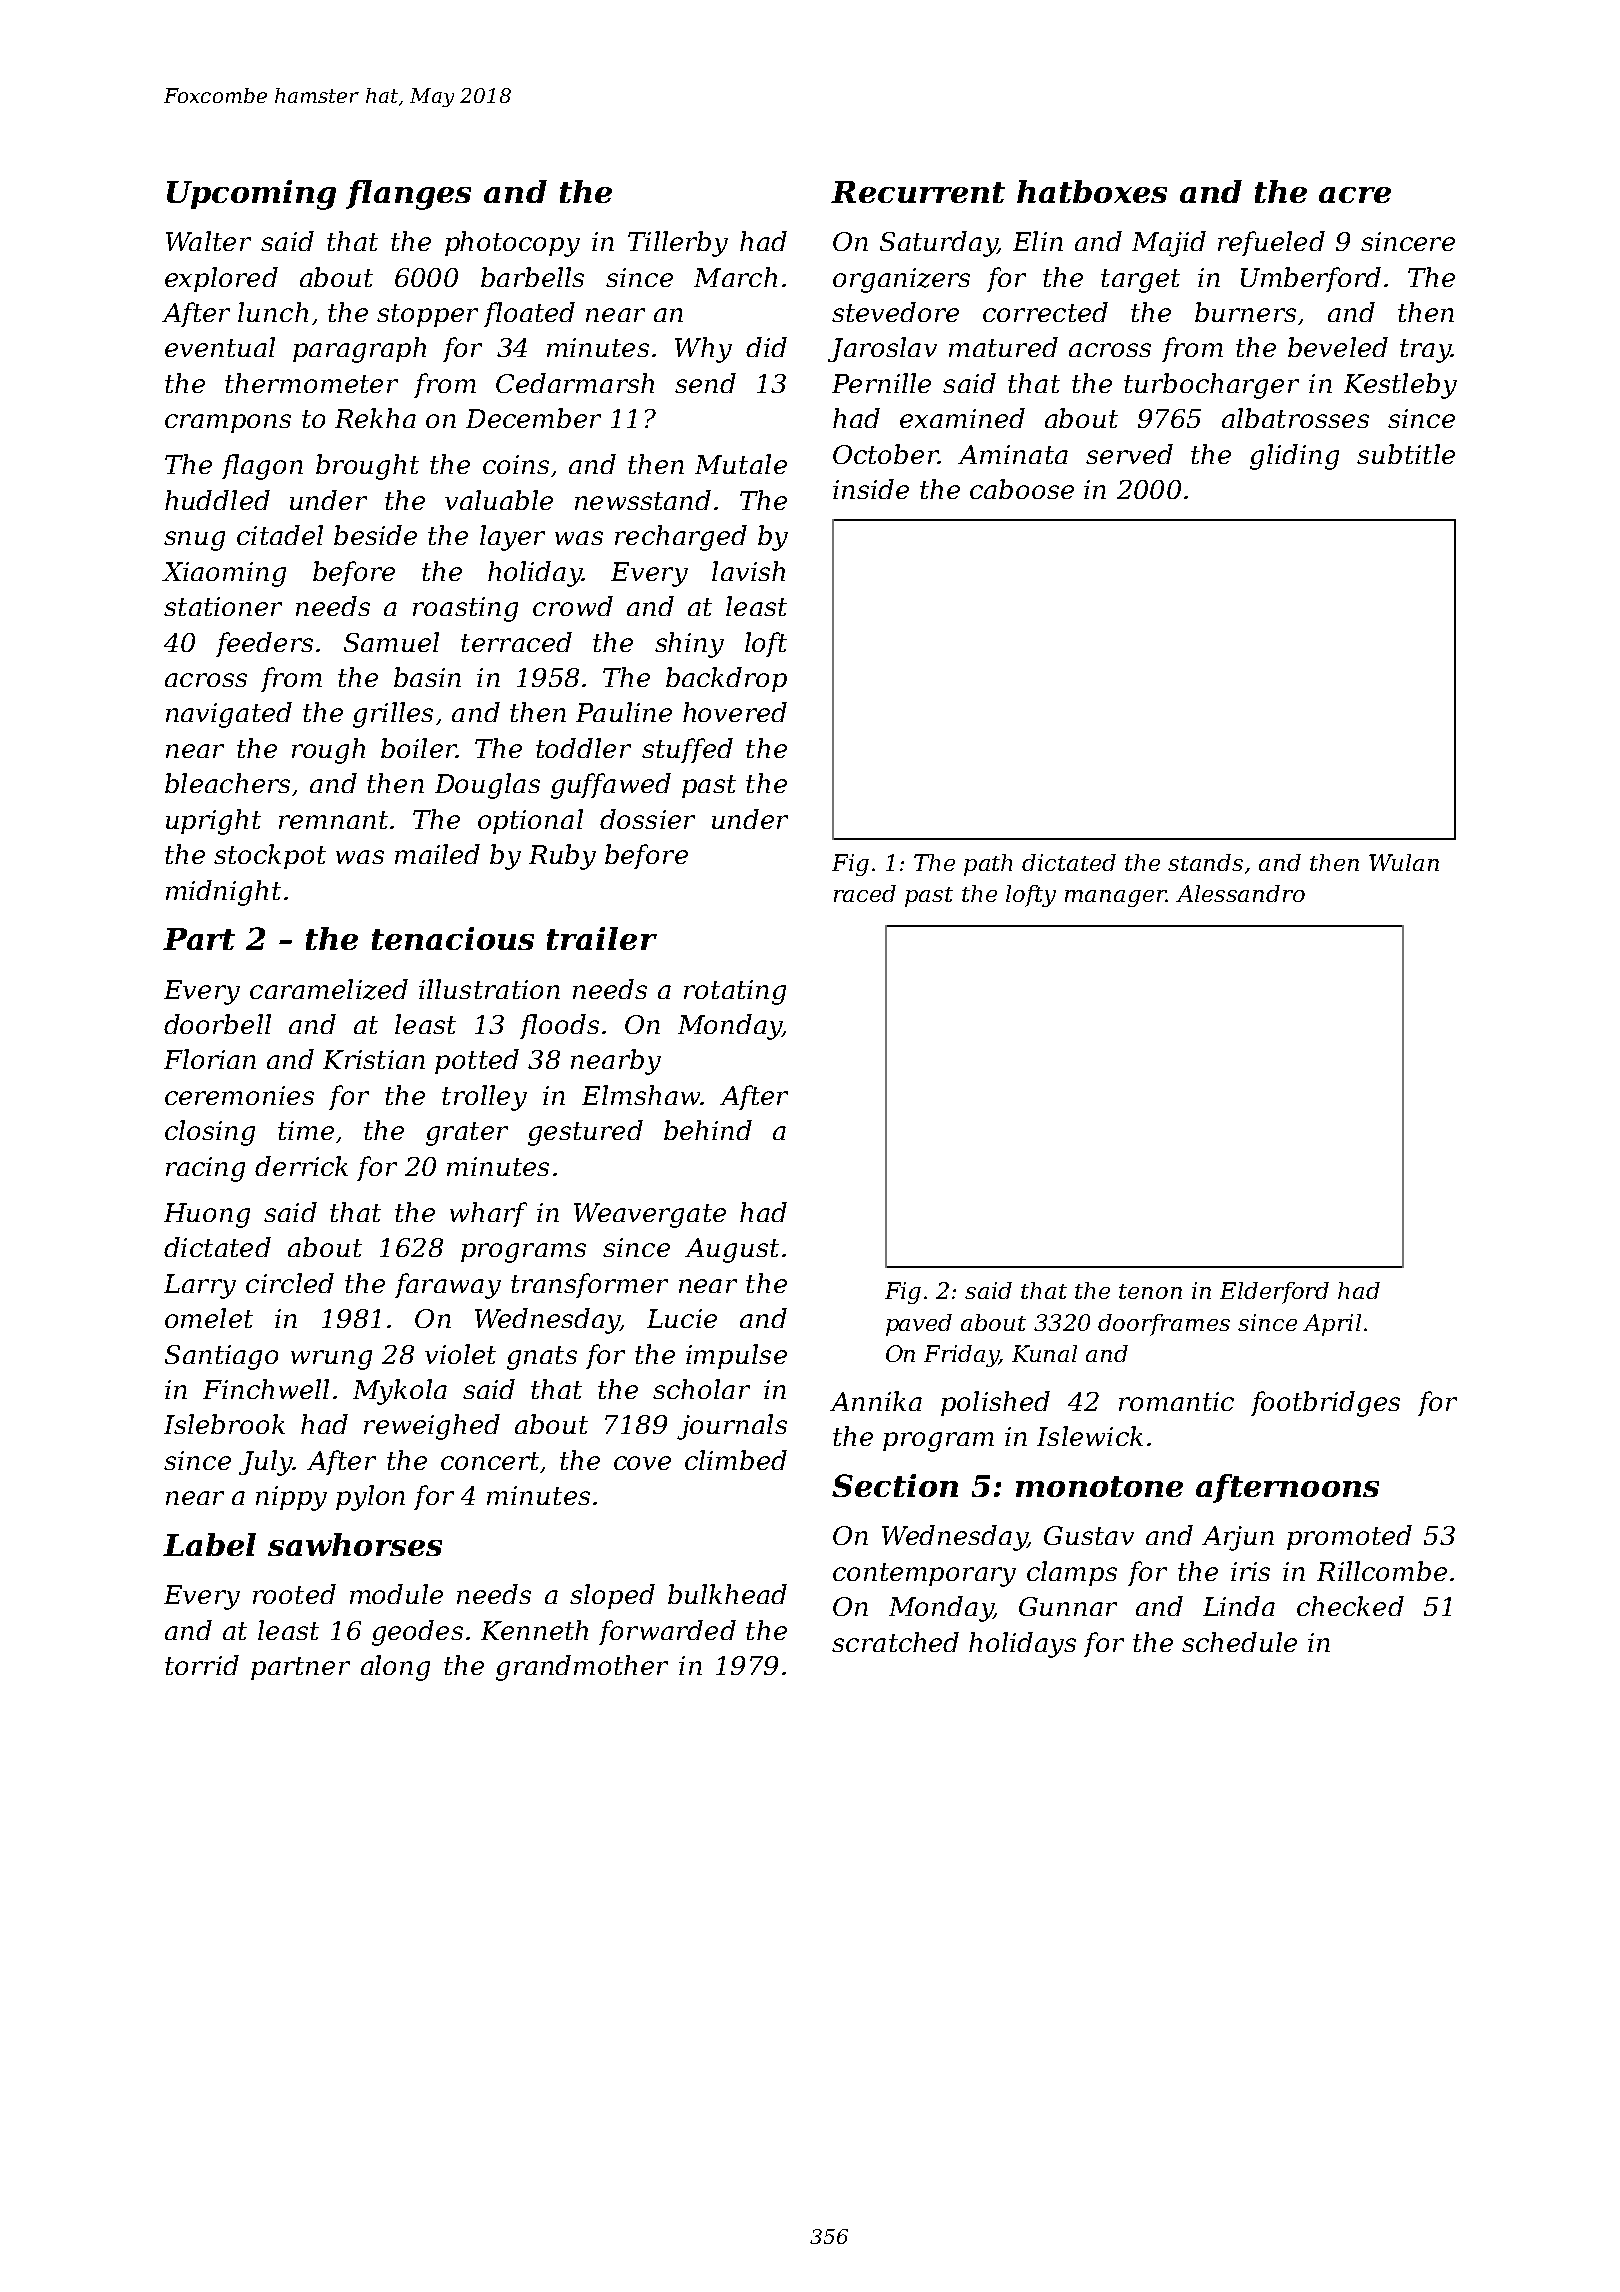  What do you see at coordinates (1404, 862) in the document?
I see `Wulan` at bounding box center [1404, 862].
